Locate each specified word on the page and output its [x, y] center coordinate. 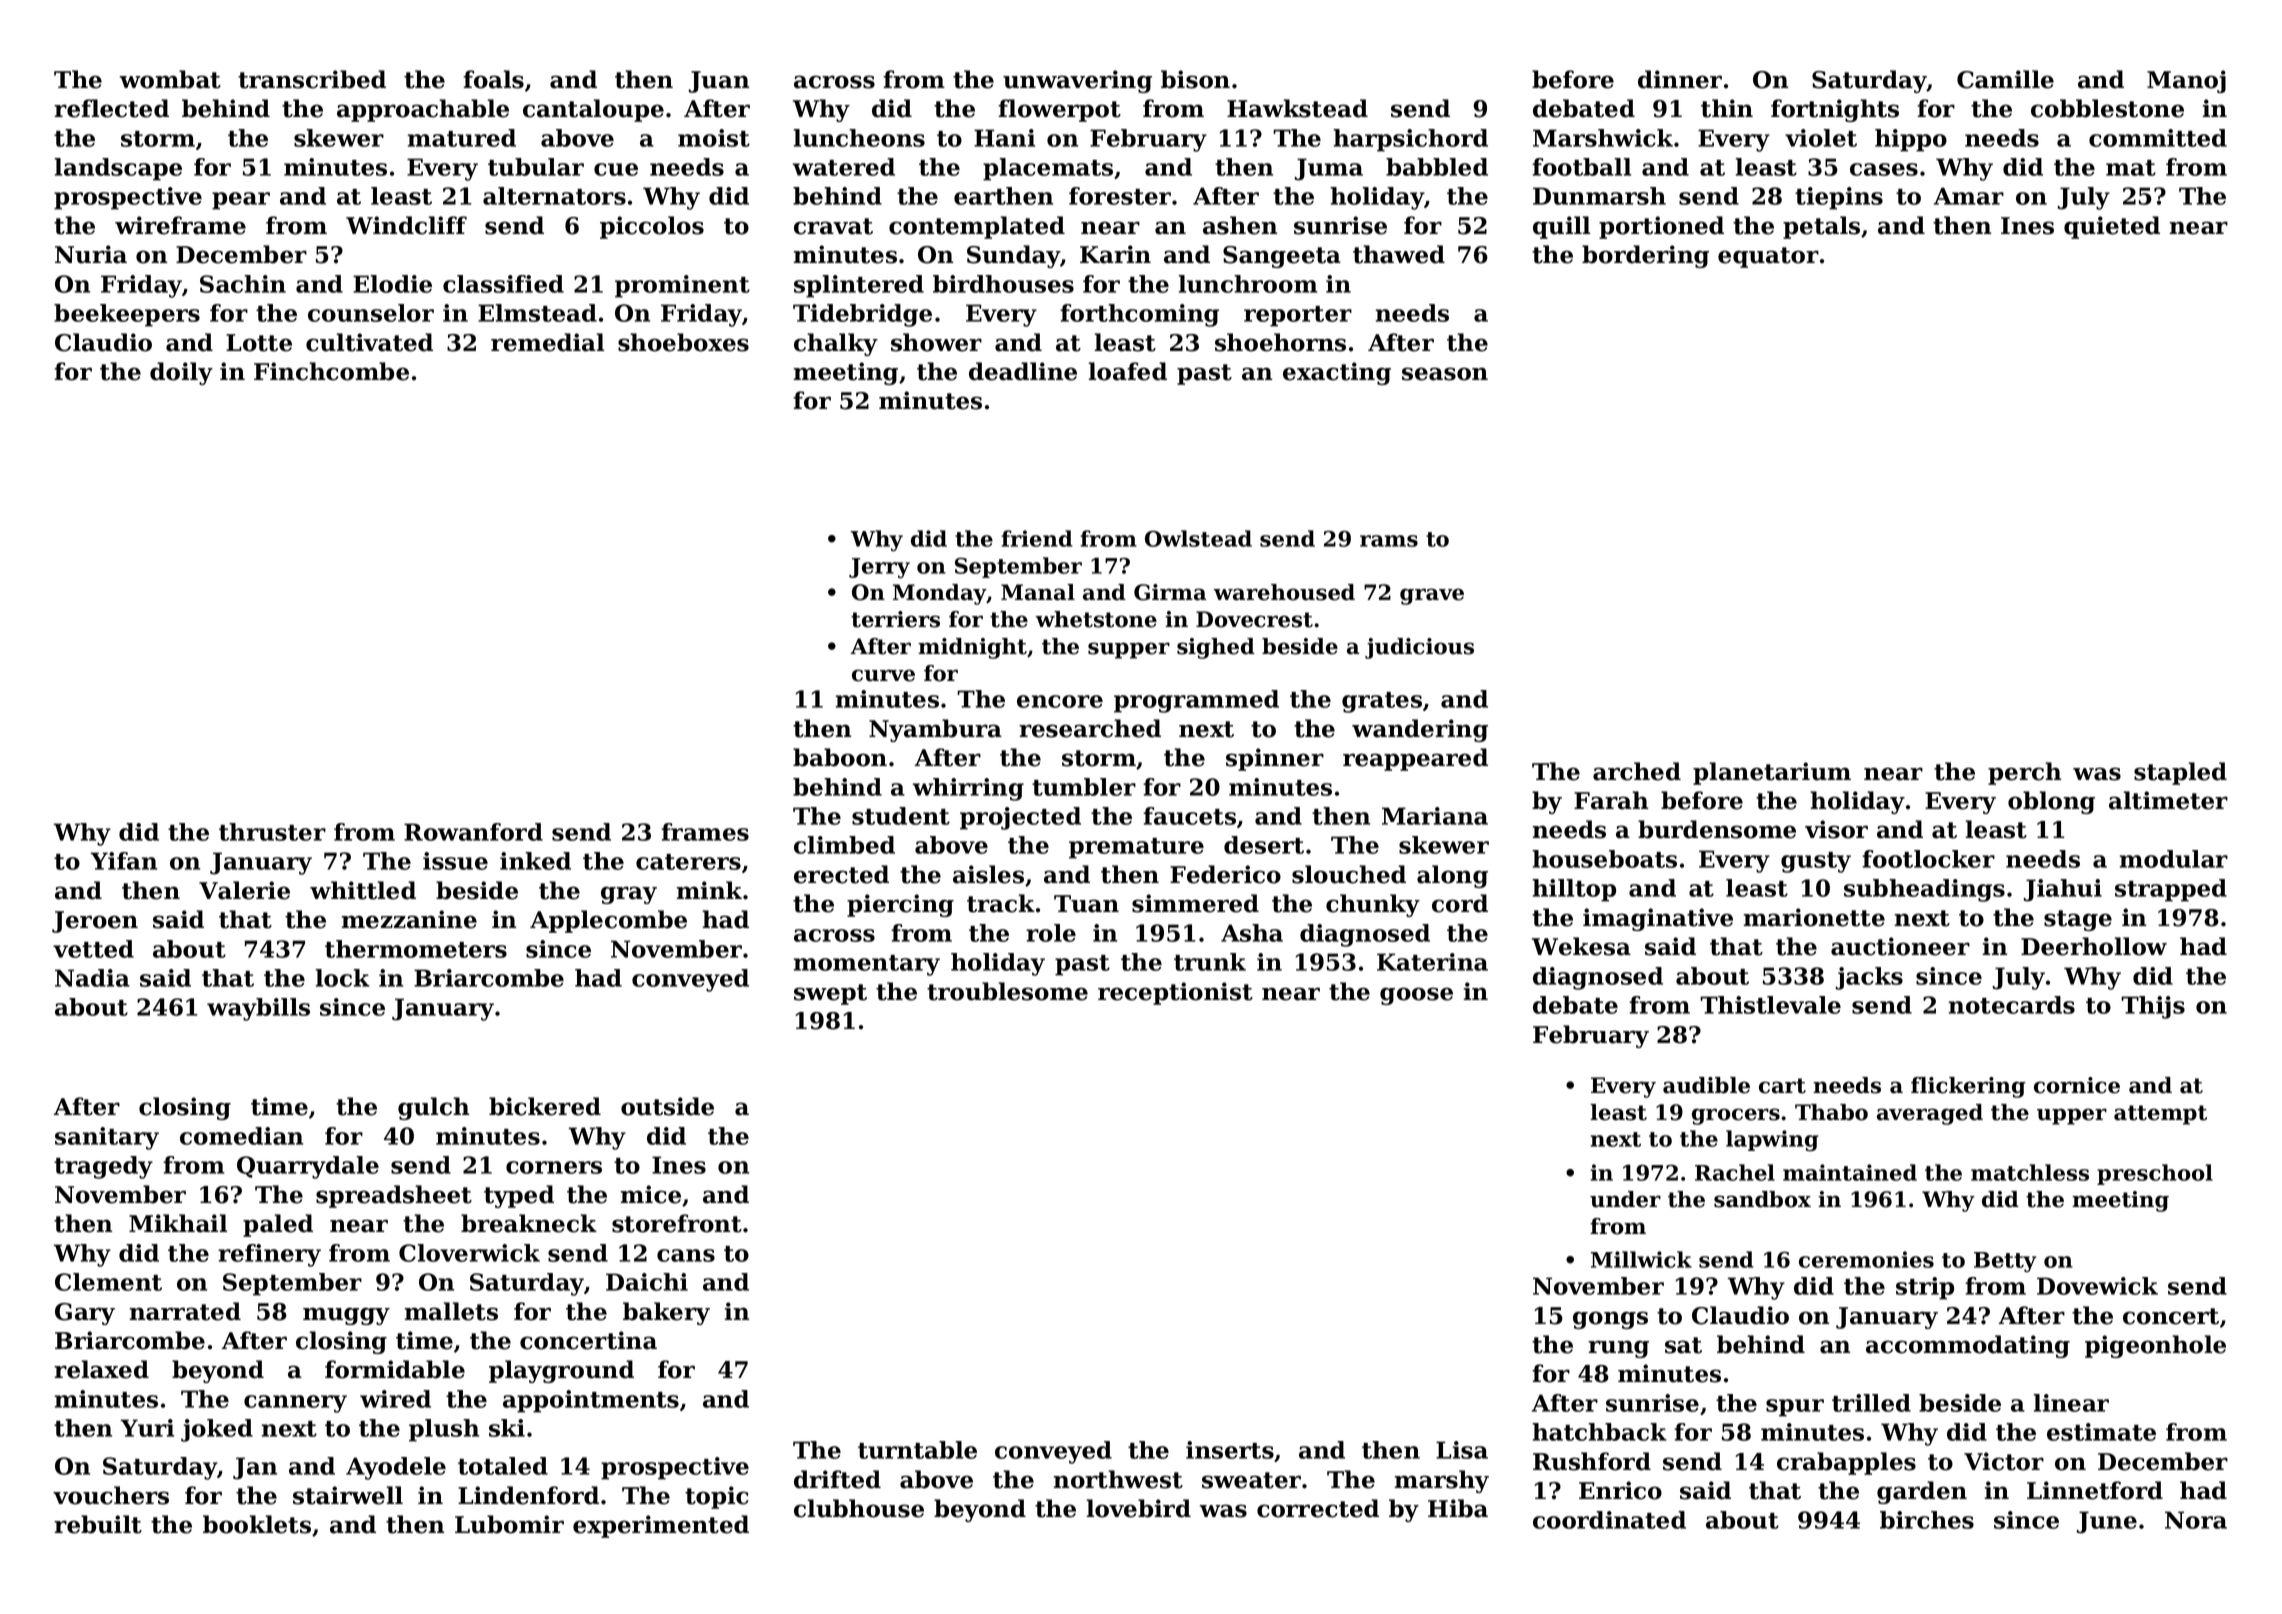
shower [936, 342]
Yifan [124, 861]
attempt [2160, 1115]
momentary [867, 965]
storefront [677, 1223]
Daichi [647, 1282]
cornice [2077, 1085]
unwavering [1077, 81]
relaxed [101, 1369]
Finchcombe [331, 371]
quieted [2112, 227]
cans [686, 1255]
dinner [1680, 79]
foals [493, 79]
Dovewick [2097, 1286]
